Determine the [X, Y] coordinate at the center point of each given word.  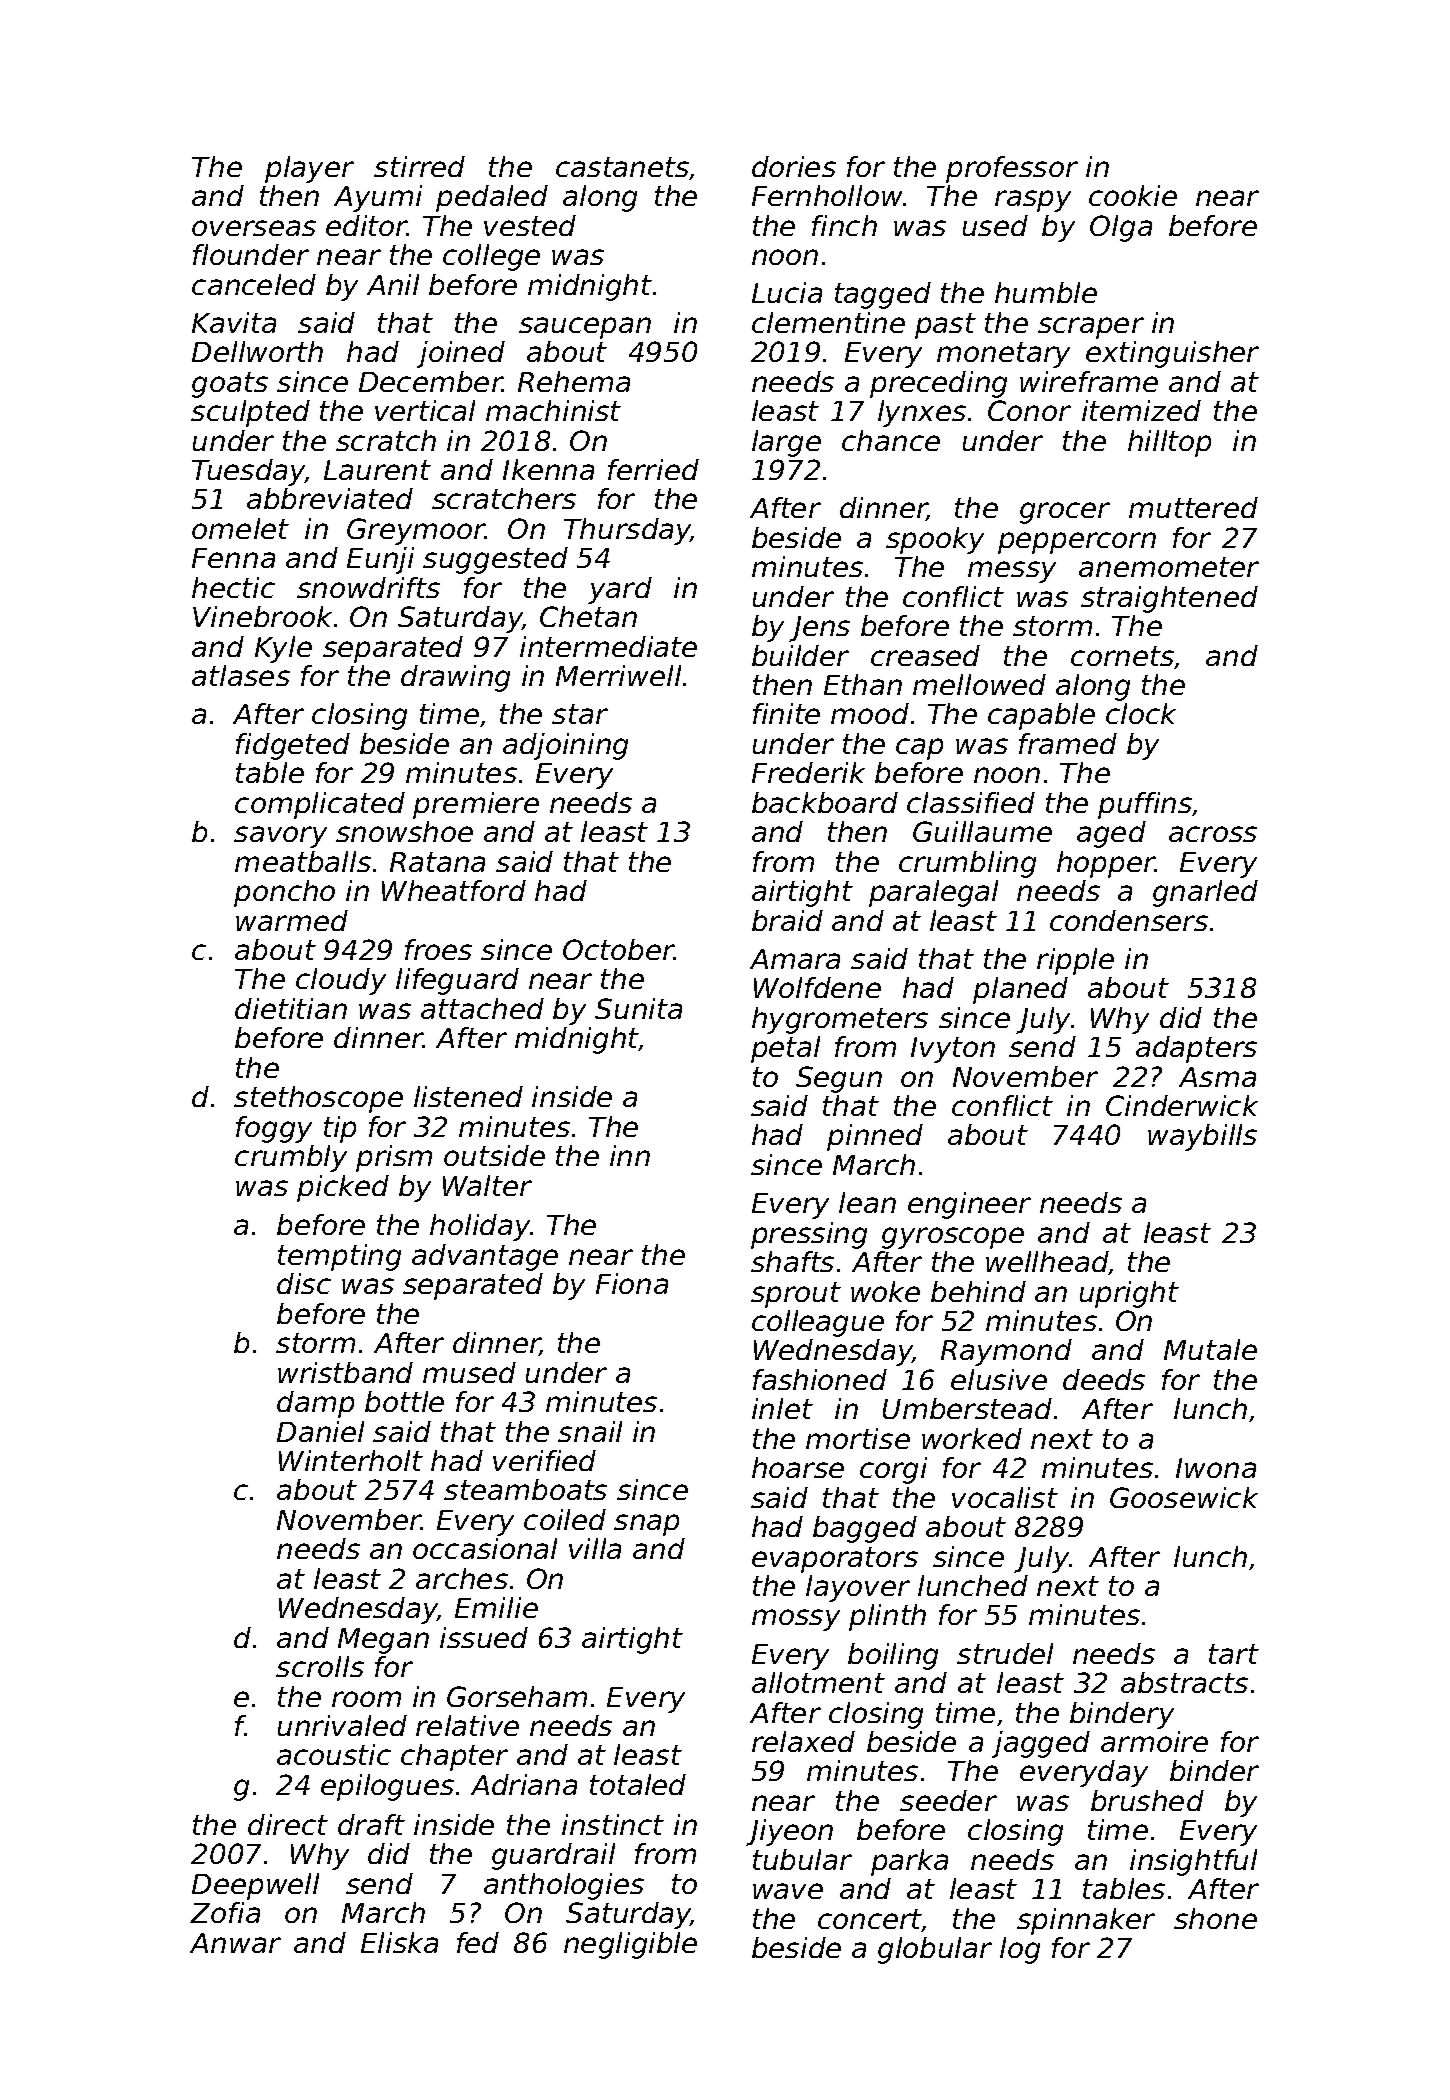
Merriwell [618, 675]
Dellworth [257, 351]
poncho [284, 893]
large [786, 443]
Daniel [320, 1431]
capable [1041, 716]
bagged [865, 1529]
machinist [553, 410]
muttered [1193, 507]
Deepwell [255, 1886]
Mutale [1210, 1349]
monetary [1003, 355]
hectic [233, 587]
